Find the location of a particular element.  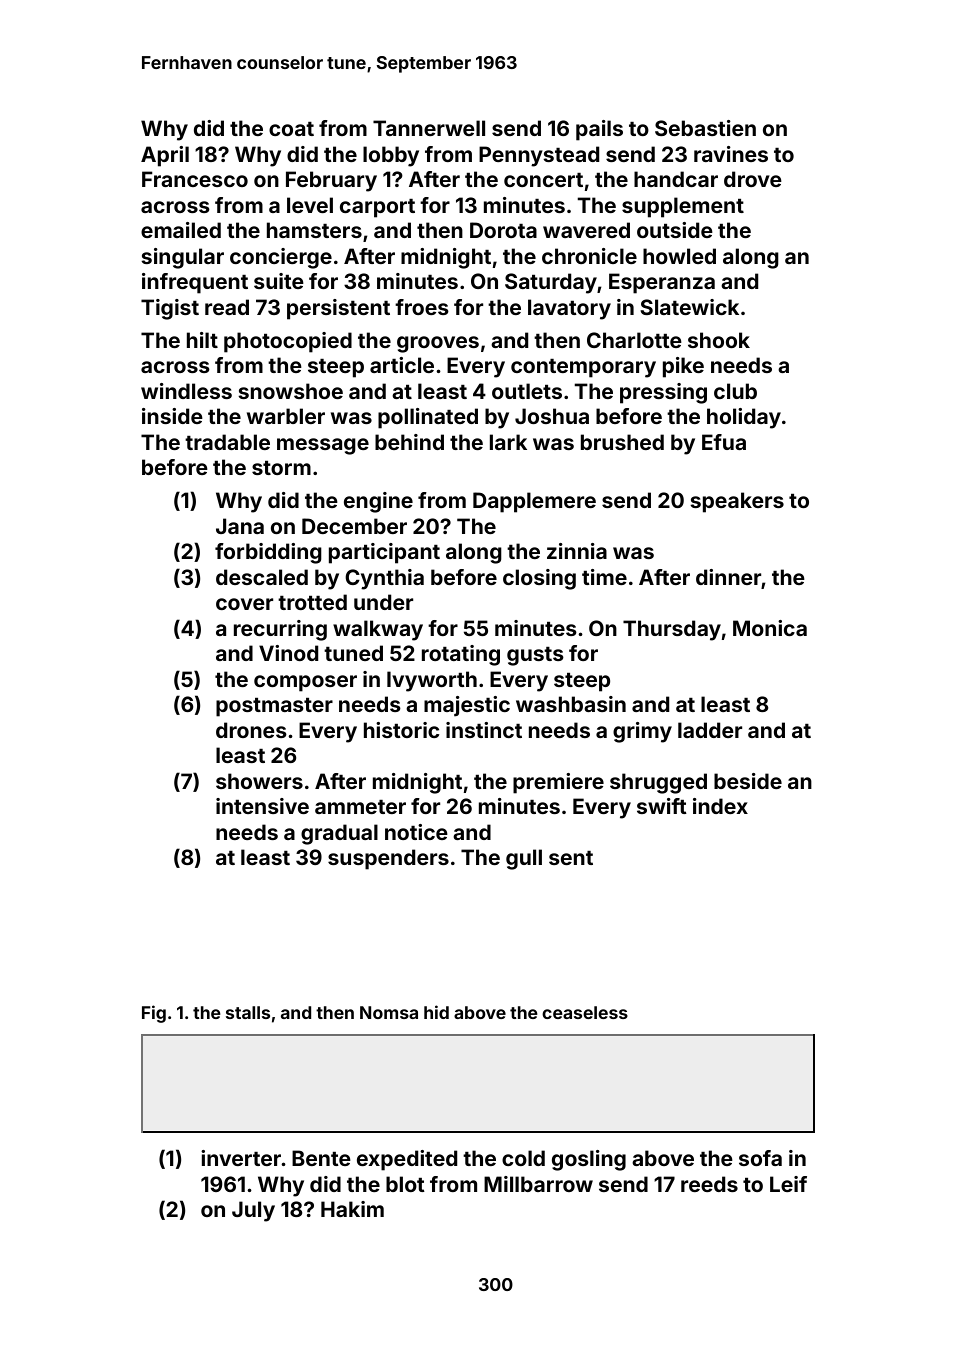

ladder is located at coordinates (710, 730).
